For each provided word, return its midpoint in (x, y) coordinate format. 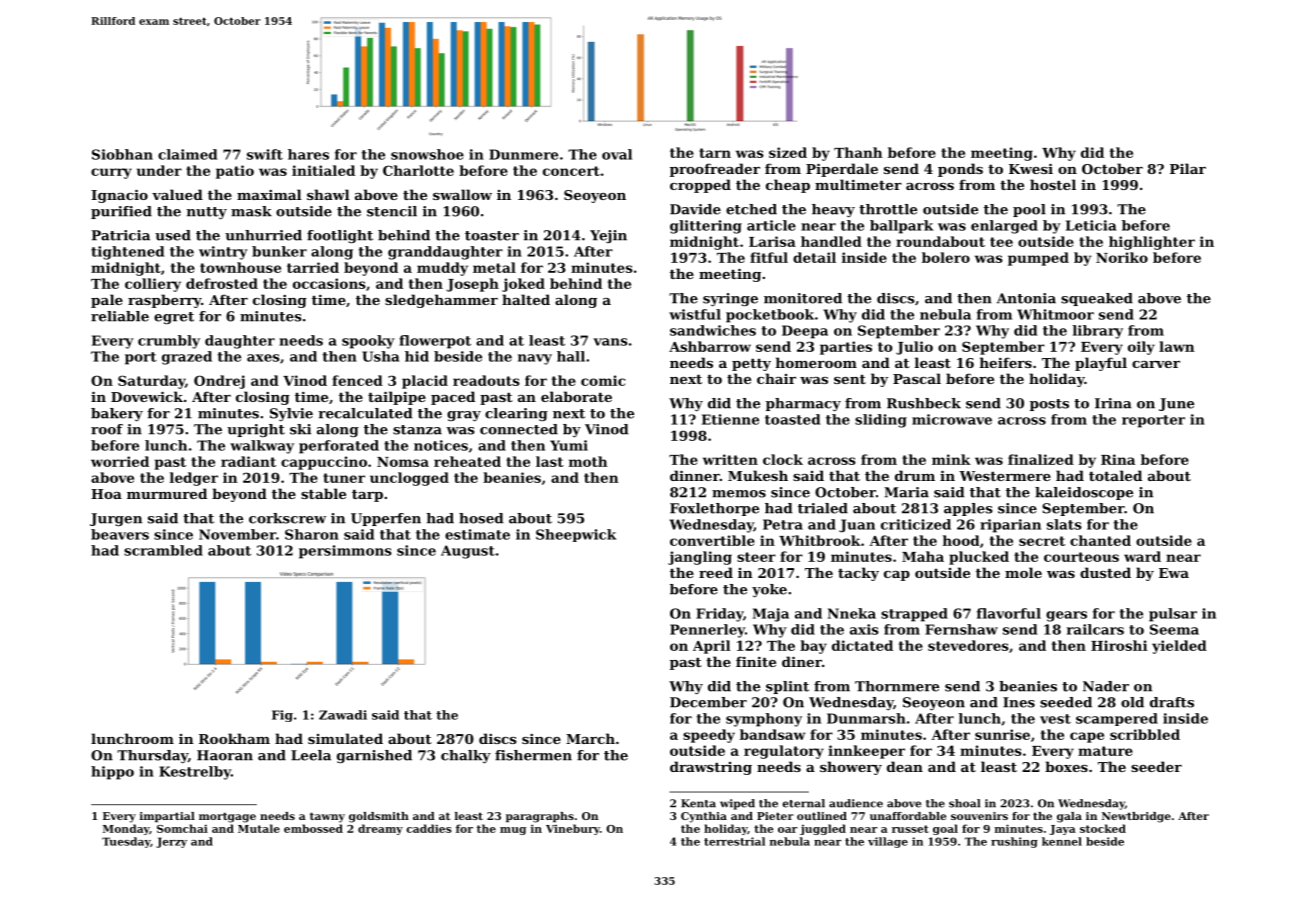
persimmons (345, 552)
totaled (1115, 475)
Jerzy (171, 842)
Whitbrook (820, 540)
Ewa (1174, 573)
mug (513, 831)
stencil (392, 211)
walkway (262, 447)
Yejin (608, 236)
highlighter (1152, 243)
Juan (857, 526)
